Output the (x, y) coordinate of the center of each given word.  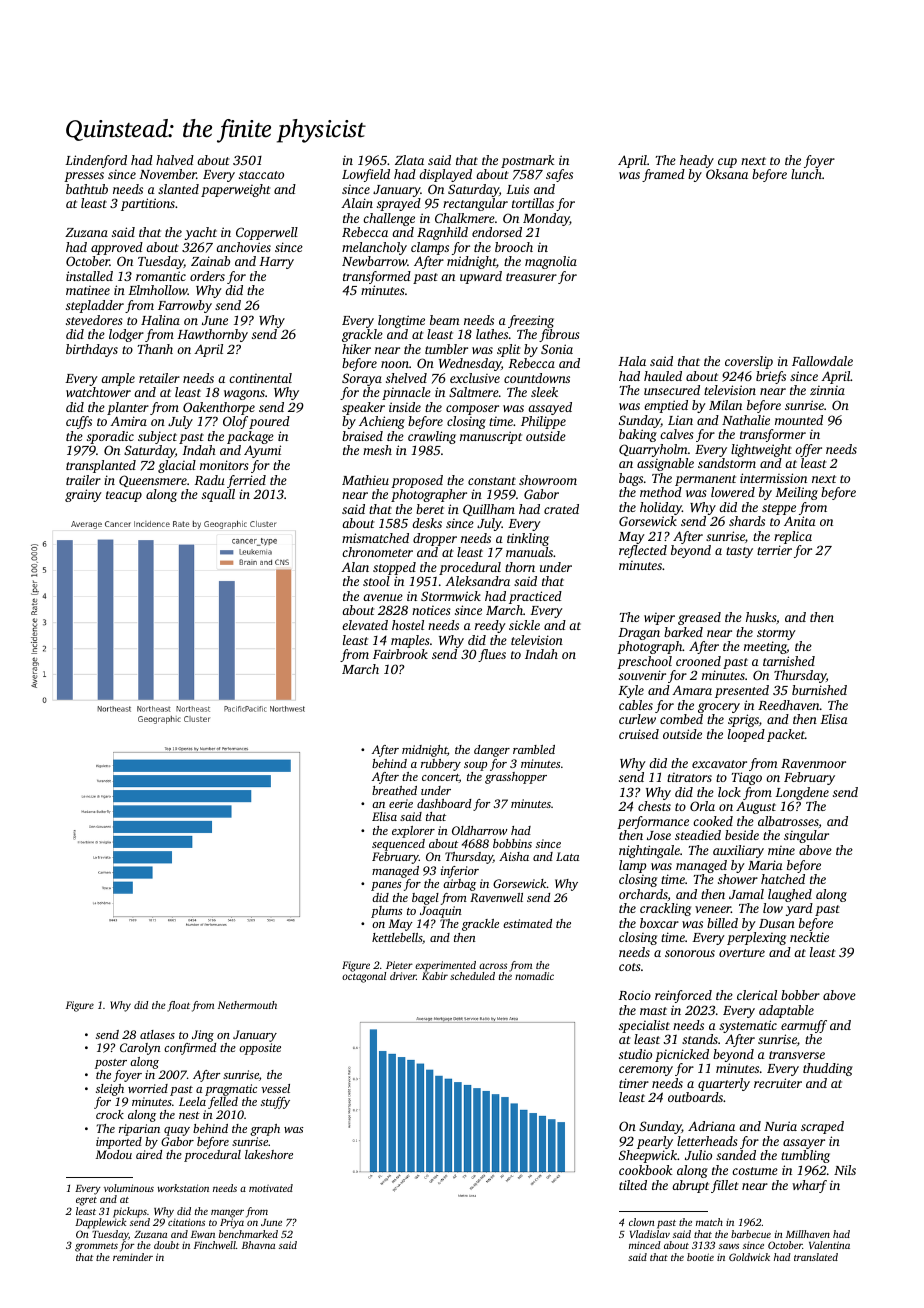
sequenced (398, 845)
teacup (124, 496)
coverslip (749, 362)
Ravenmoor (813, 763)
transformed (377, 277)
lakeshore (269, 1154)
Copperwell (267, 233)
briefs (771, 377)
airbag (459, 885)
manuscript (491, 437)
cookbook (645, 1170)
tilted (633, 1185)
